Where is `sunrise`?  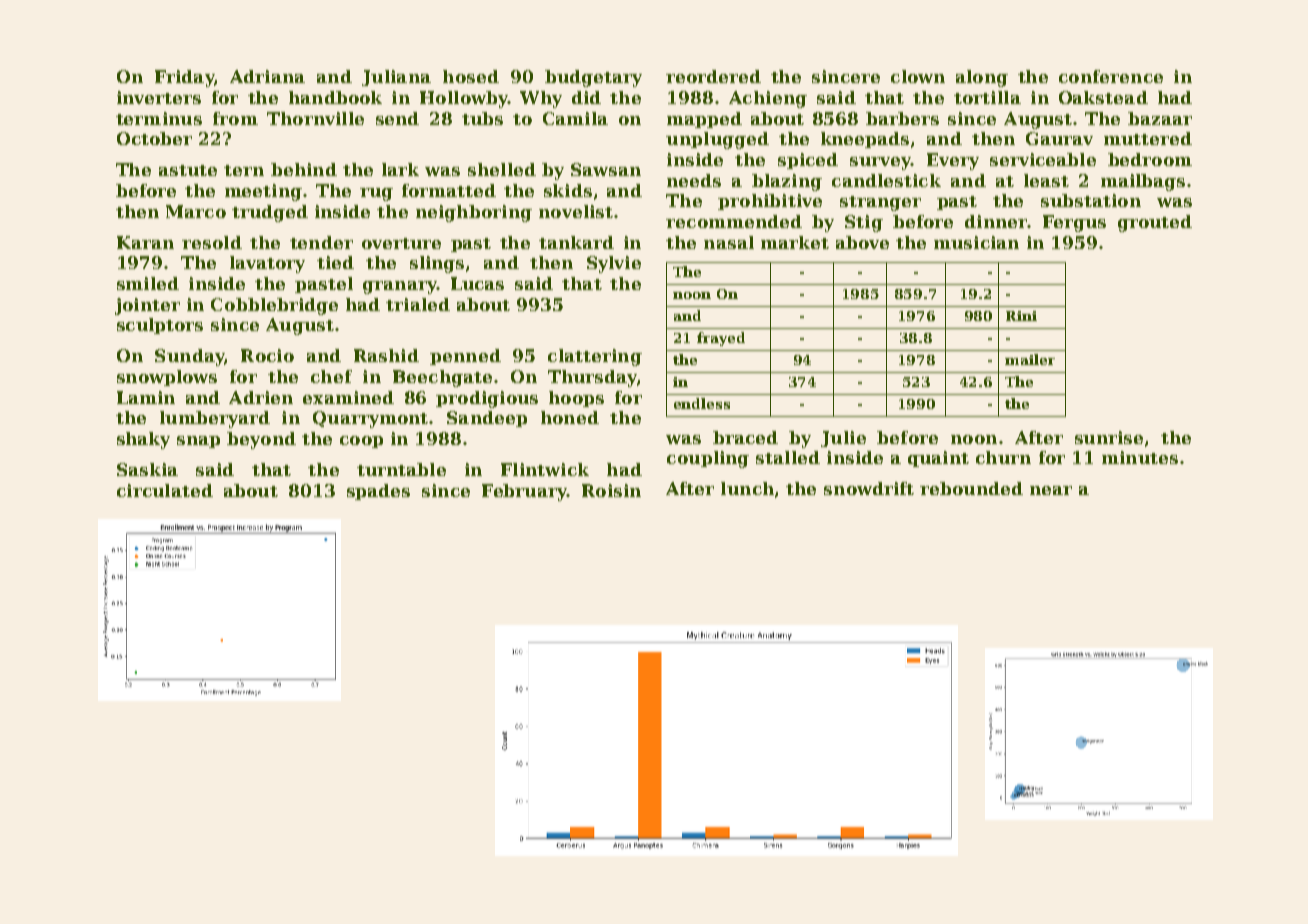
sunrise is located at coordinates (1109, 437).
